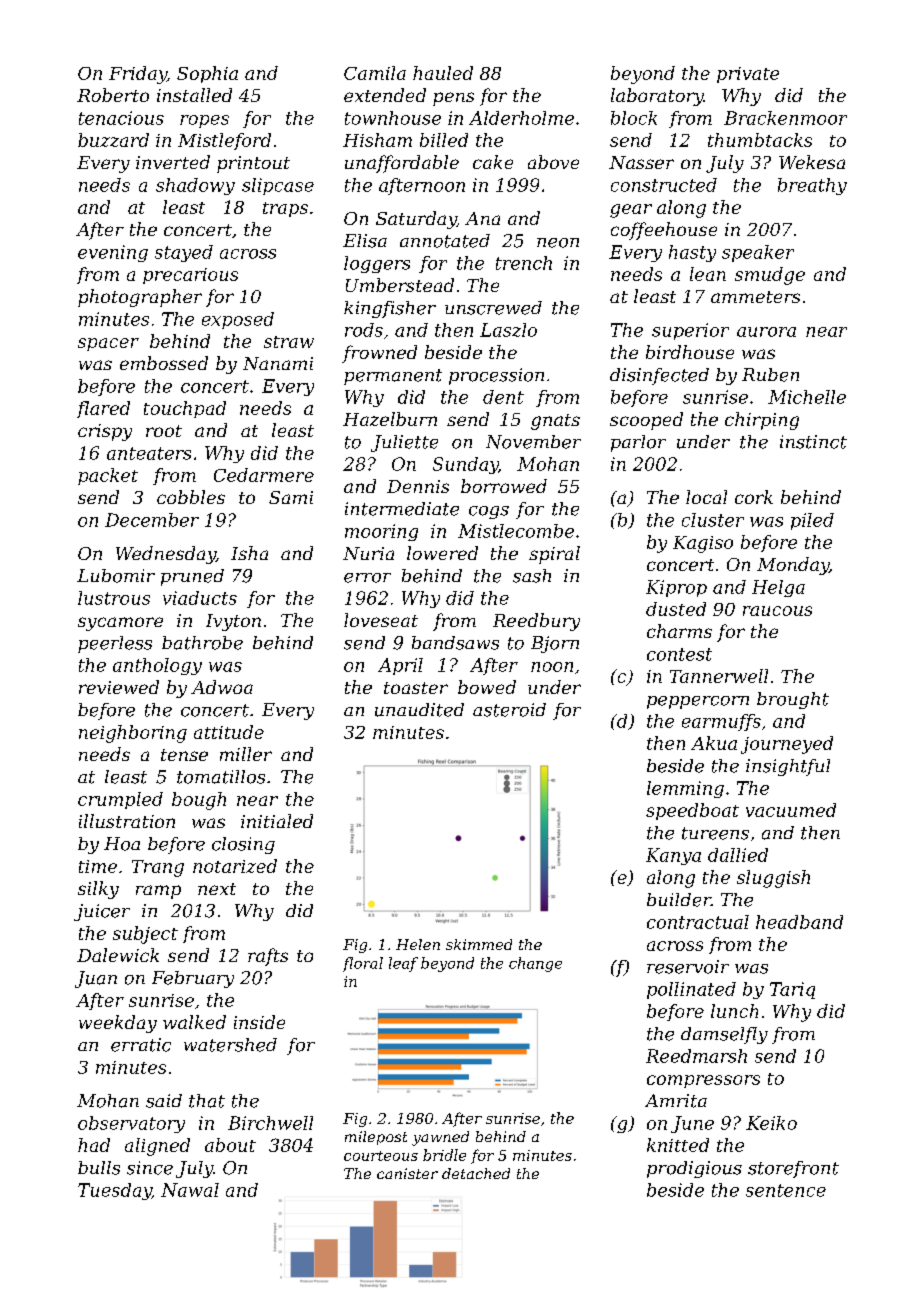 Image resolution: width=924 pixels, height=1308 pixels. What do you see at coordinates (121, 118) in the document?
I see `tenacious` at bounding box center [121, 118].
